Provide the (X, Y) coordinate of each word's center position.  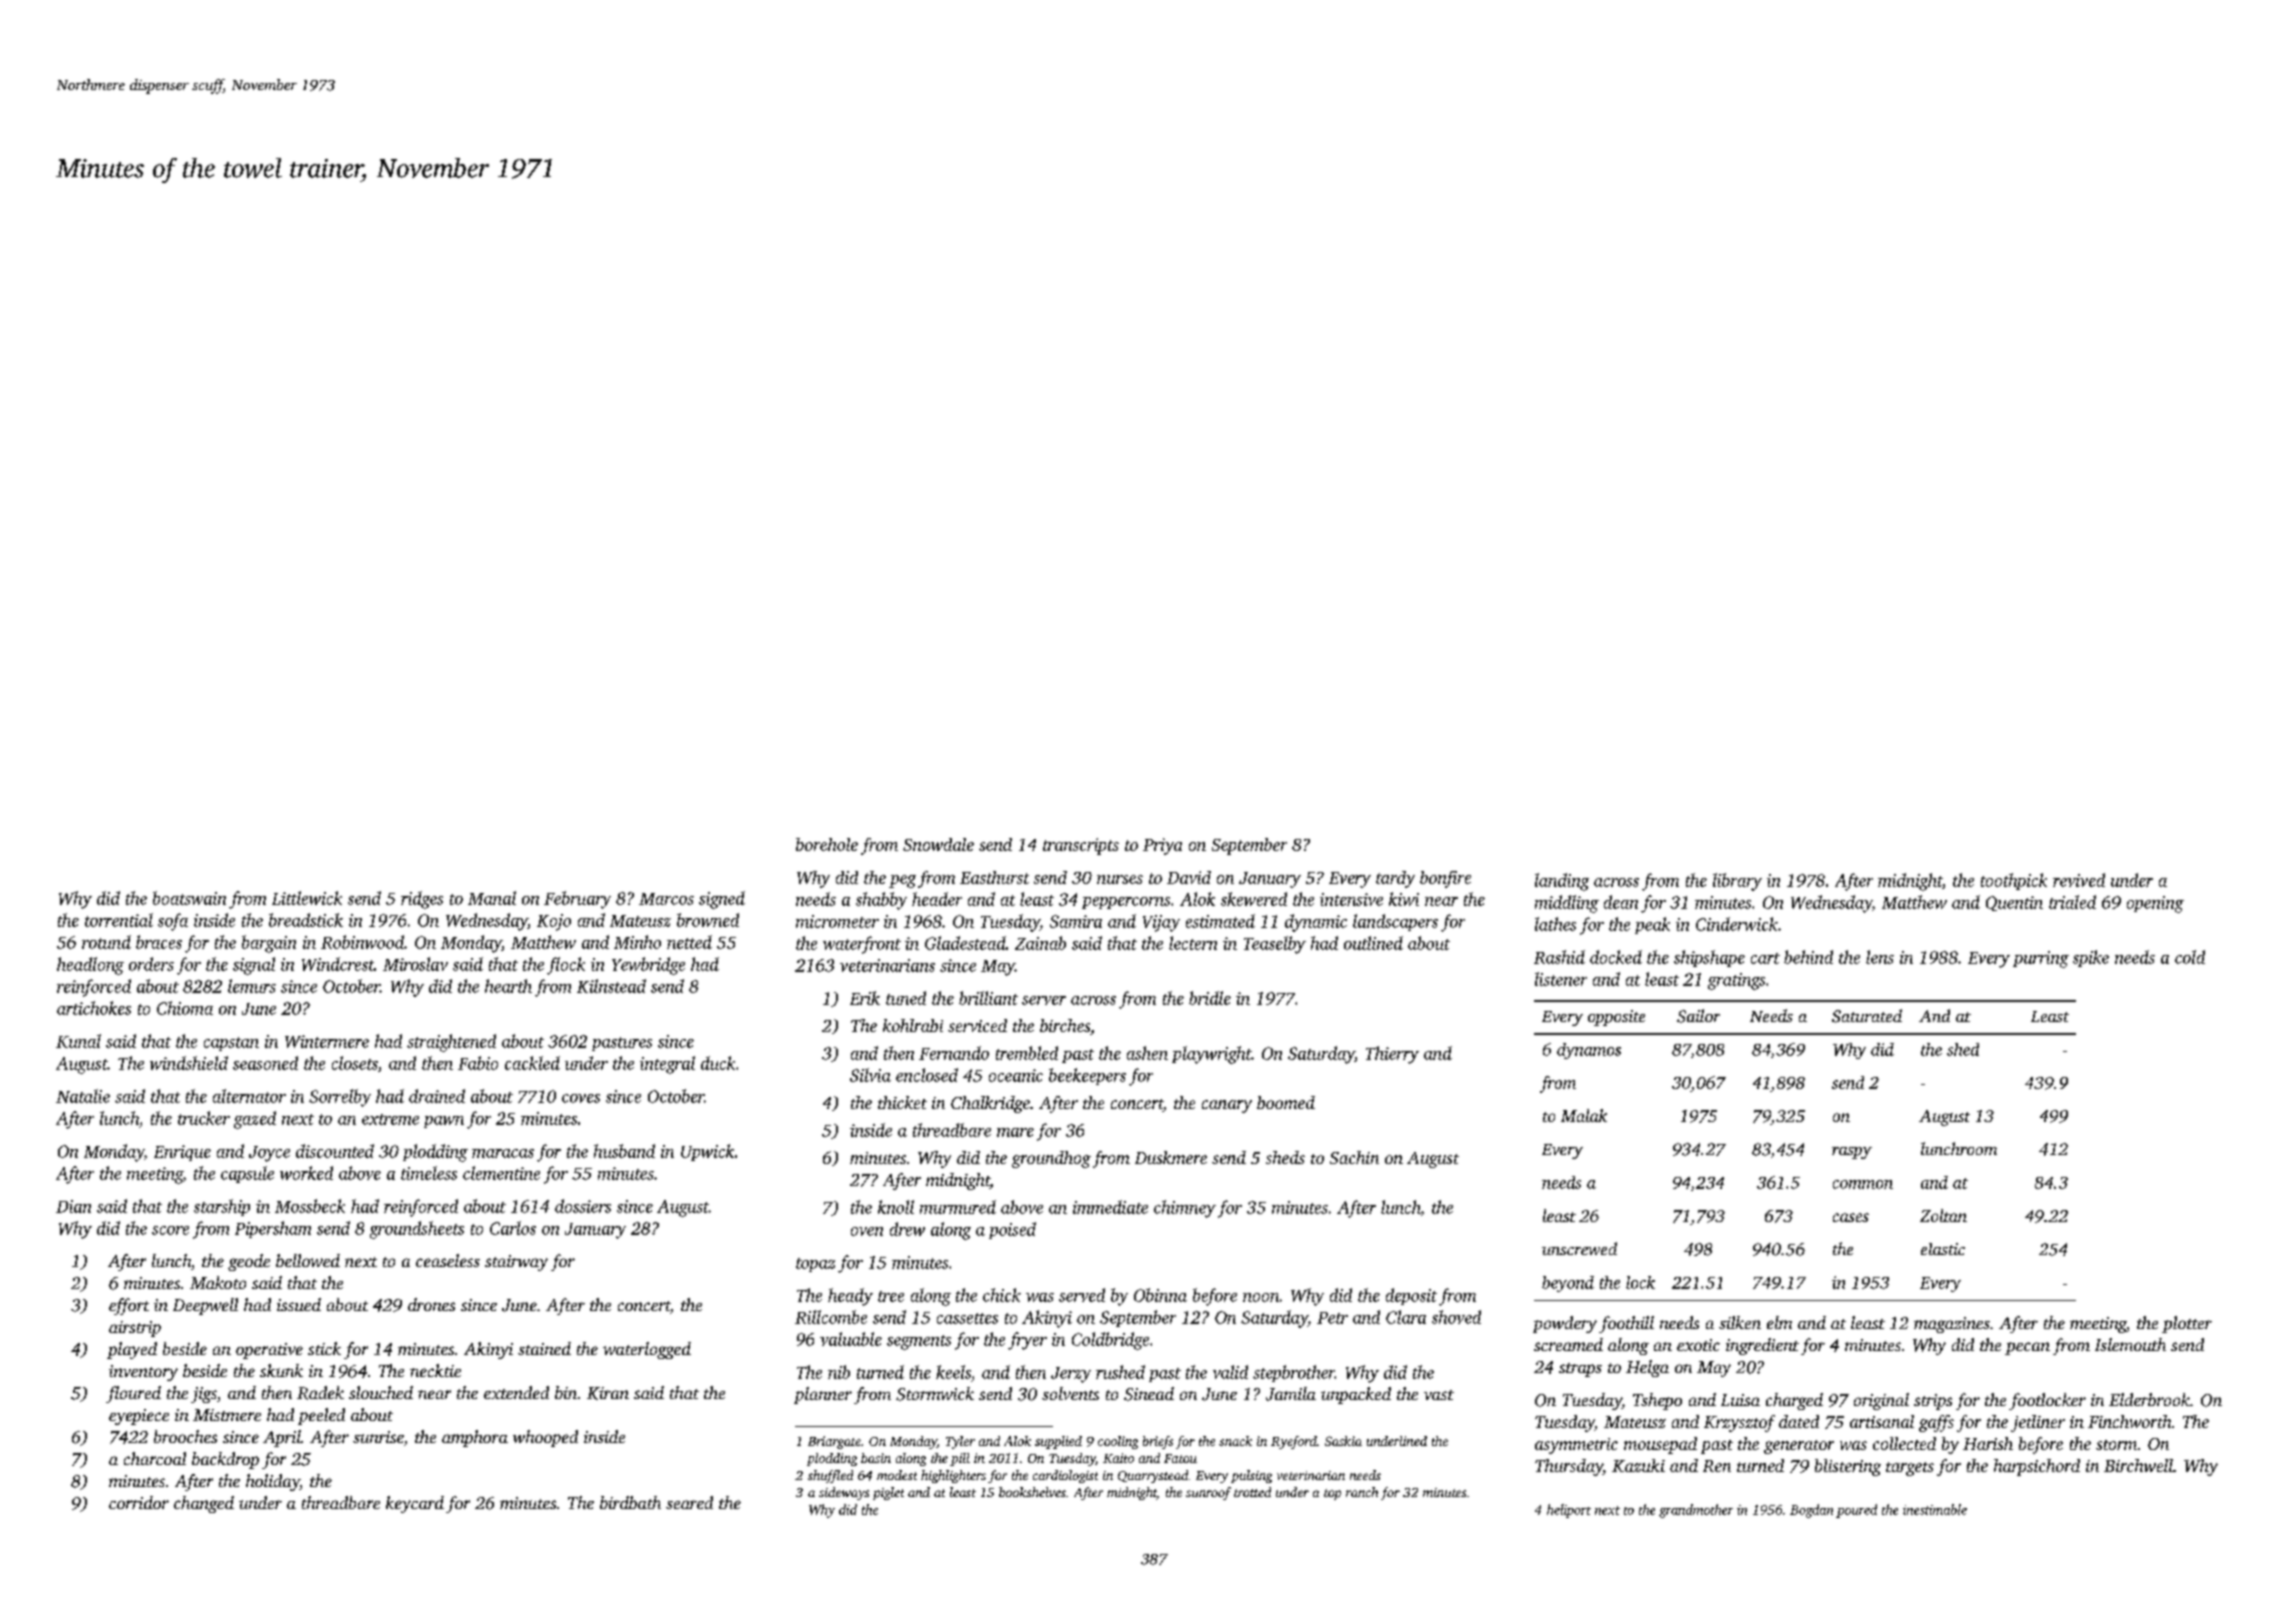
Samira (1076, 921)
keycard (415, 1504)
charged (1794, 1401)
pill (960, 1459)
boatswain (189, 898)
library (1737, 882)
